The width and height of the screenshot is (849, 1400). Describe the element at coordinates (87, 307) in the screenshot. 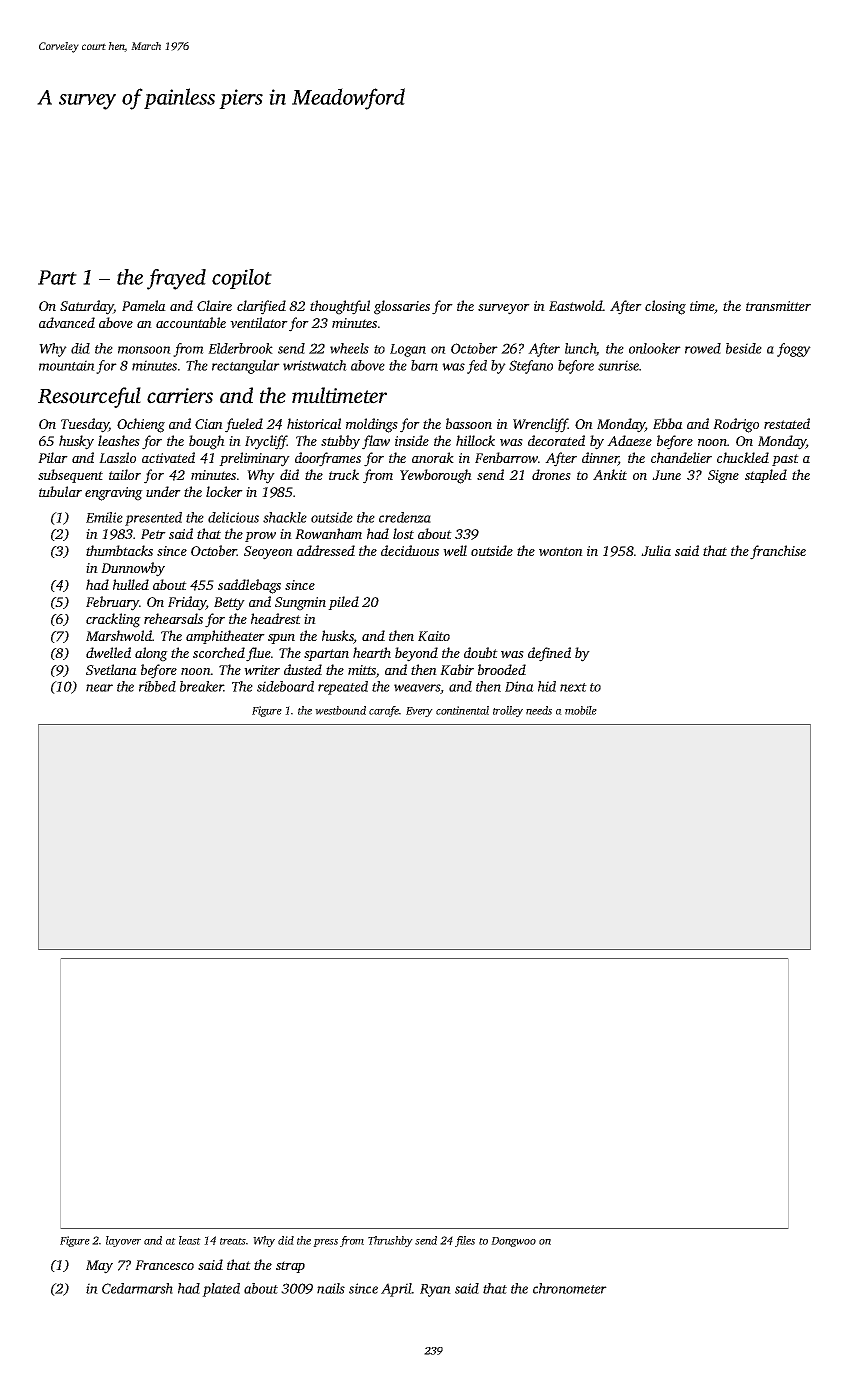

I see `Saturday` at that location.
